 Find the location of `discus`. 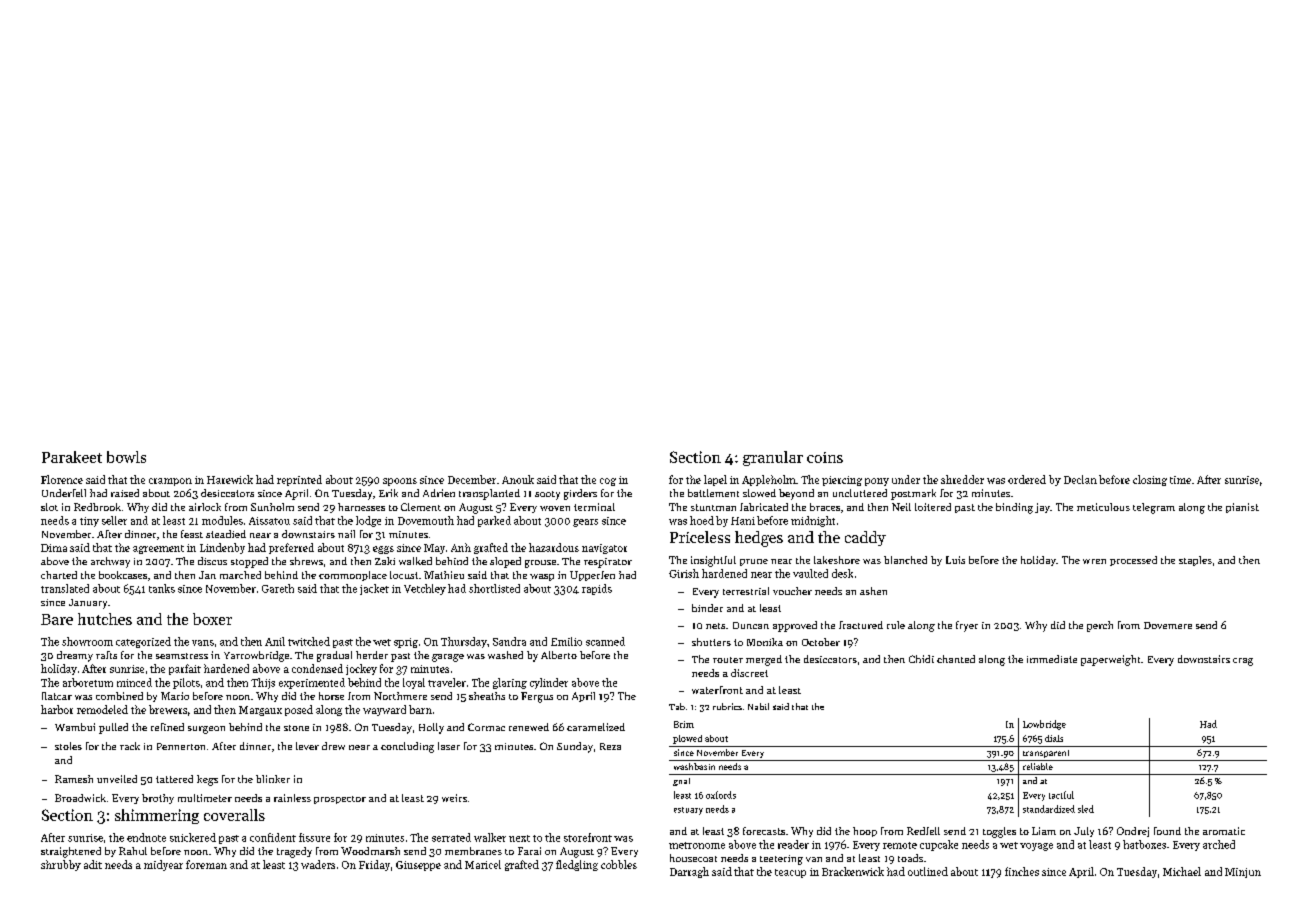

discus is located at coordinates (212, 561).
